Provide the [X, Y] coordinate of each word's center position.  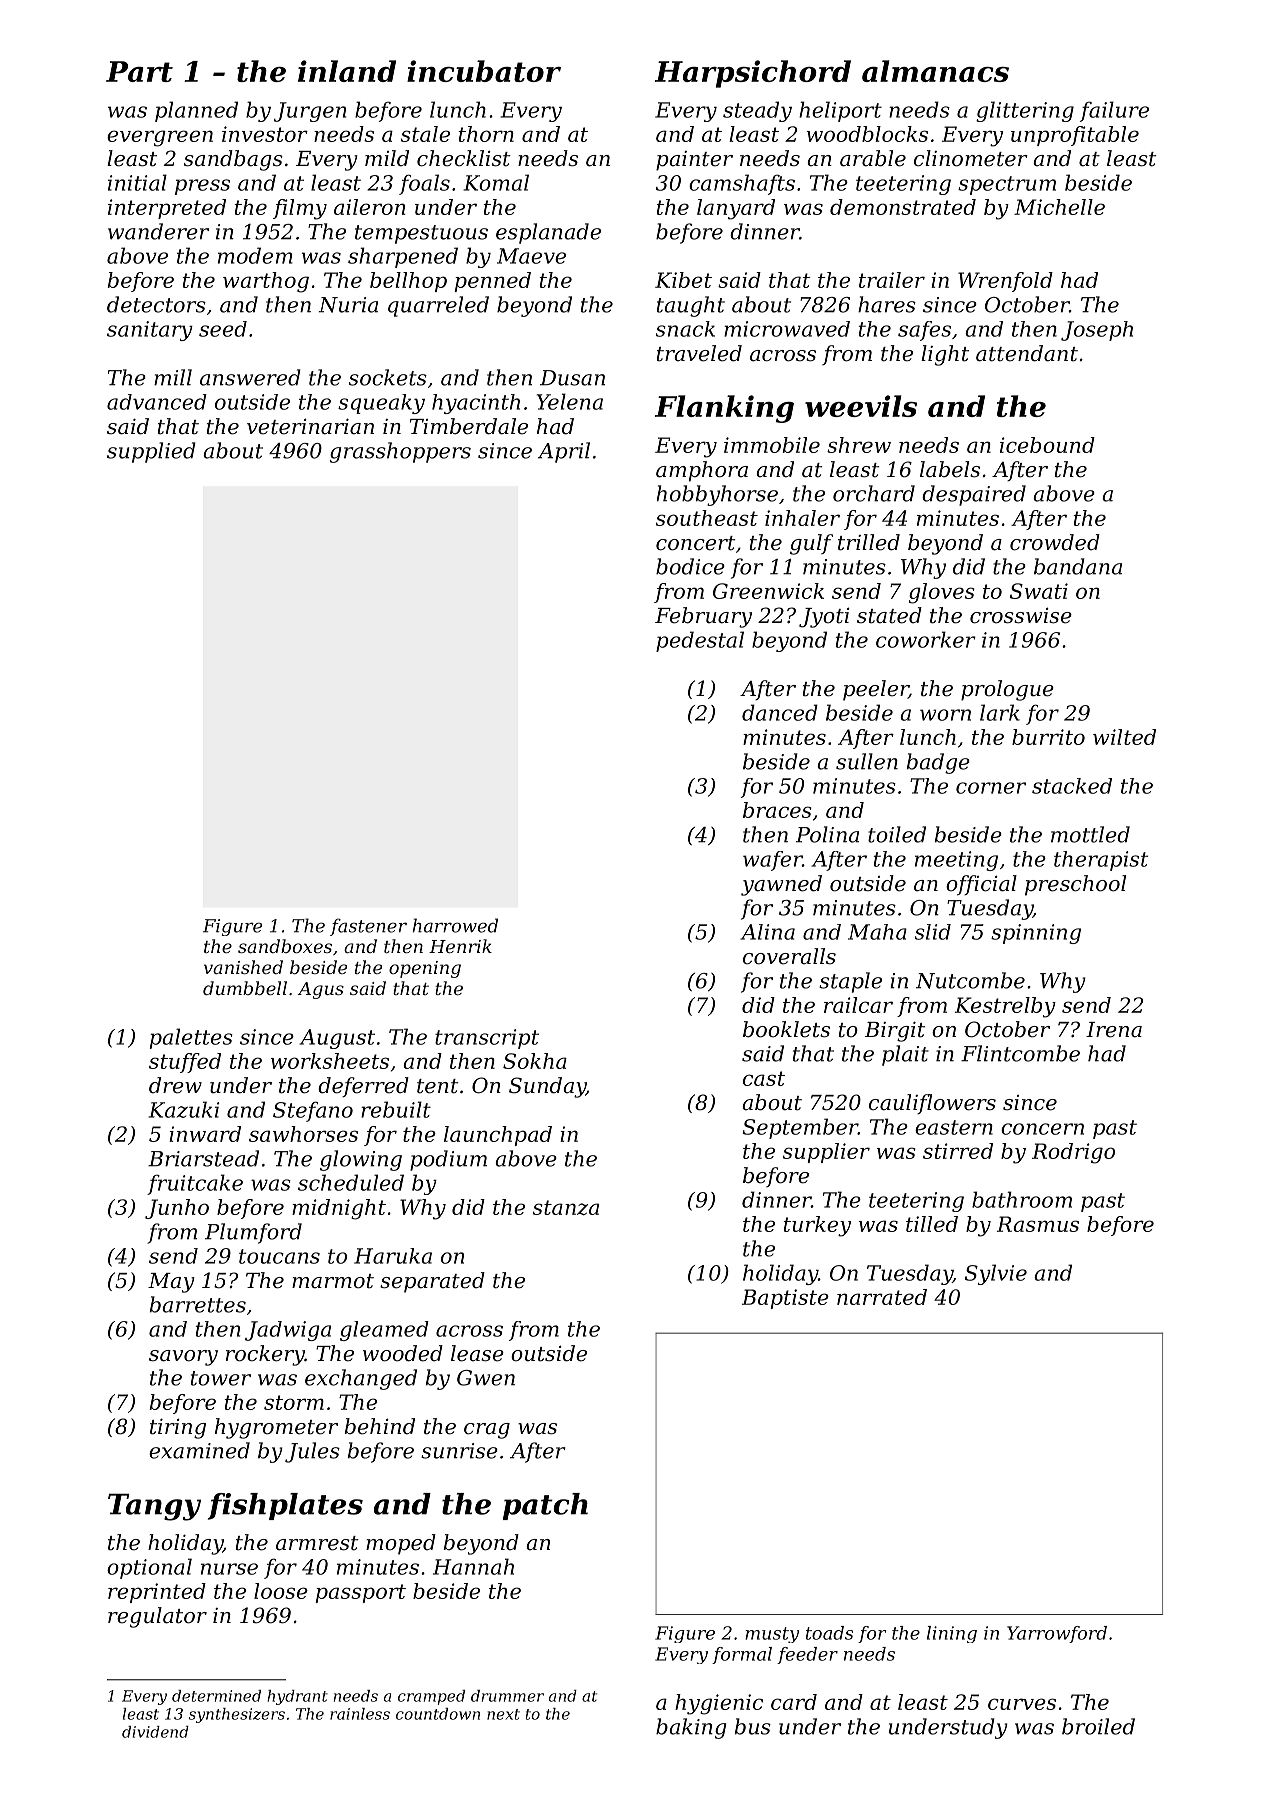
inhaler [802, 518]
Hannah [473, 1566]
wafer [772, 861]
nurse [229, 1569]
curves [1022, 1704]
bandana [1078, 566]
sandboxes [285, 946]
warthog [266, 282]
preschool [1075, 885]
